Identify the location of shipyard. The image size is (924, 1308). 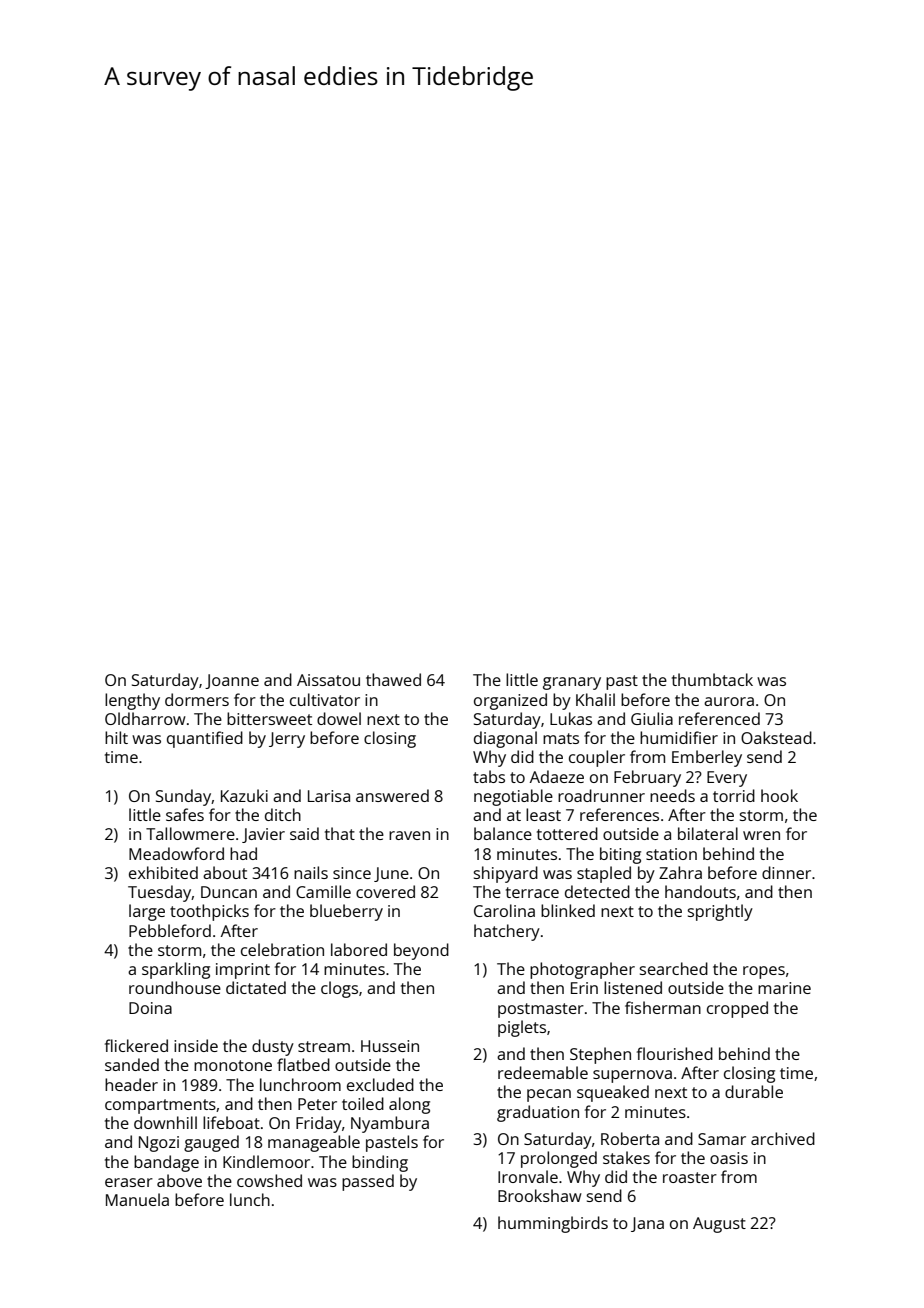
(506, 874).
